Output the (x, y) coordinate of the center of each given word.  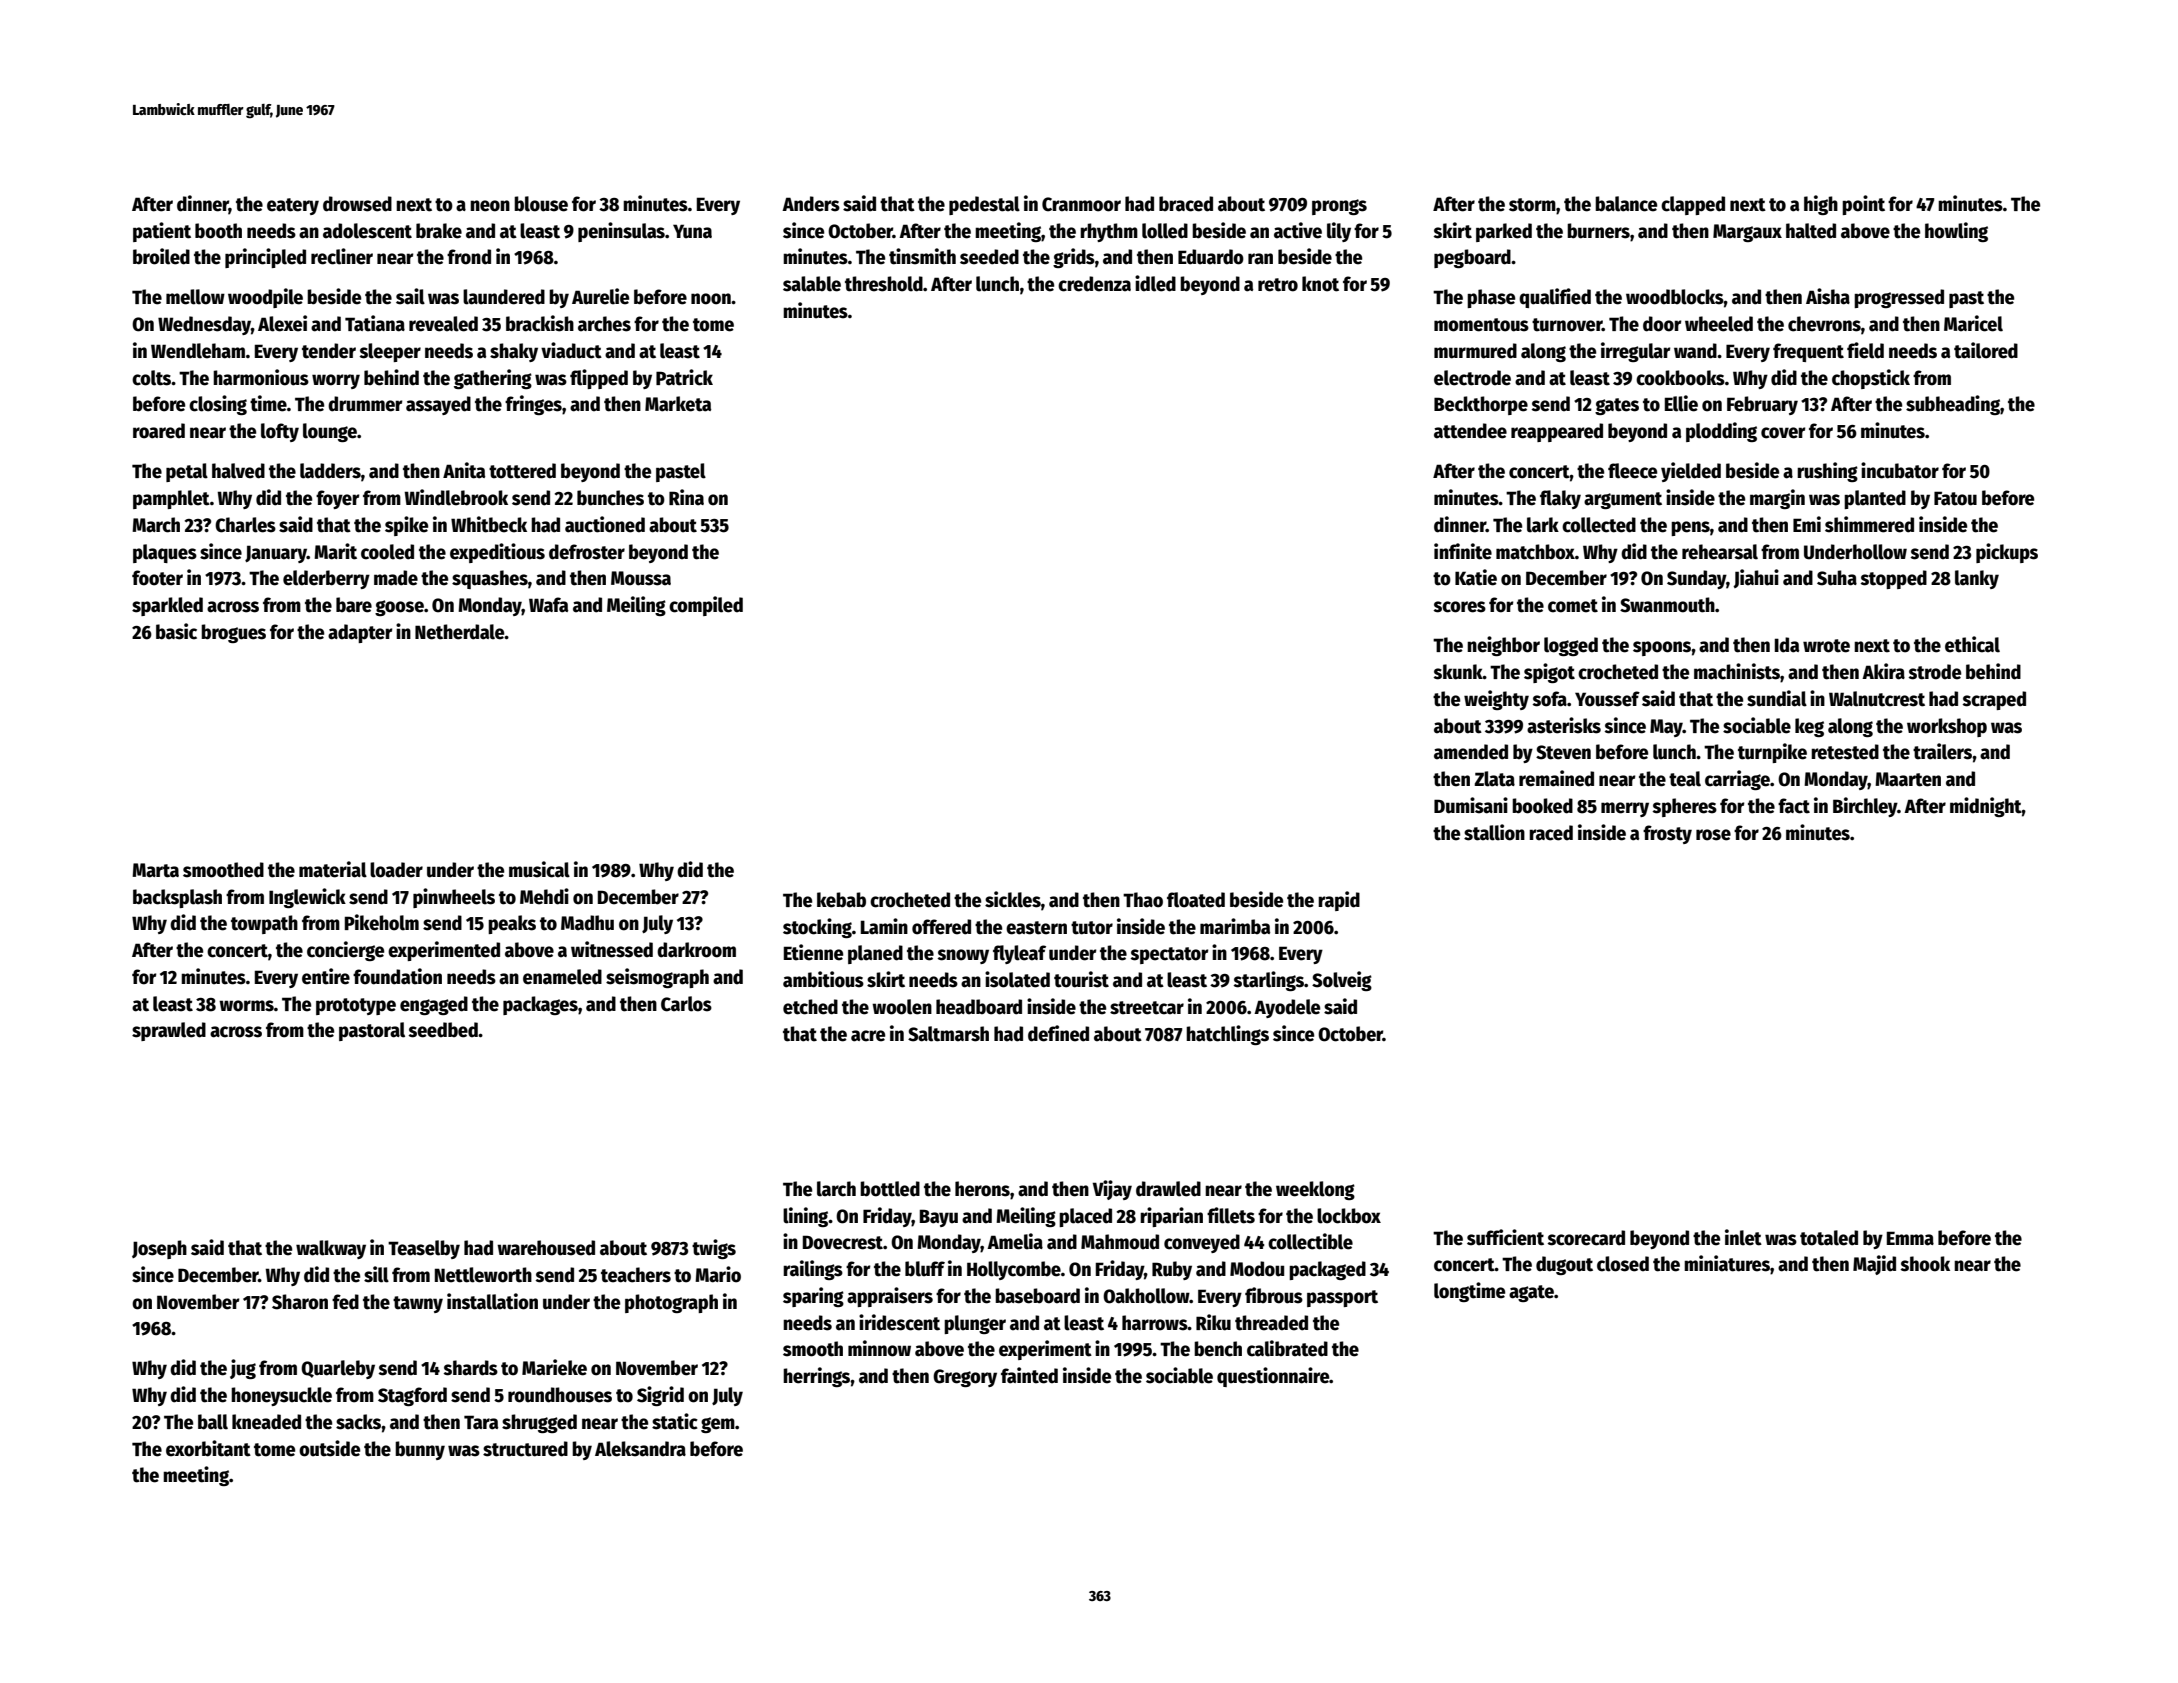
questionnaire (1273, 1377)
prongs (1339, 207)
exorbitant (208, 1448)
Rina (686, 497)
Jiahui (1756, 578)
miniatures (1727, 1263)
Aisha (1828, 296)
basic (176, 631)
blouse (541, 204)
